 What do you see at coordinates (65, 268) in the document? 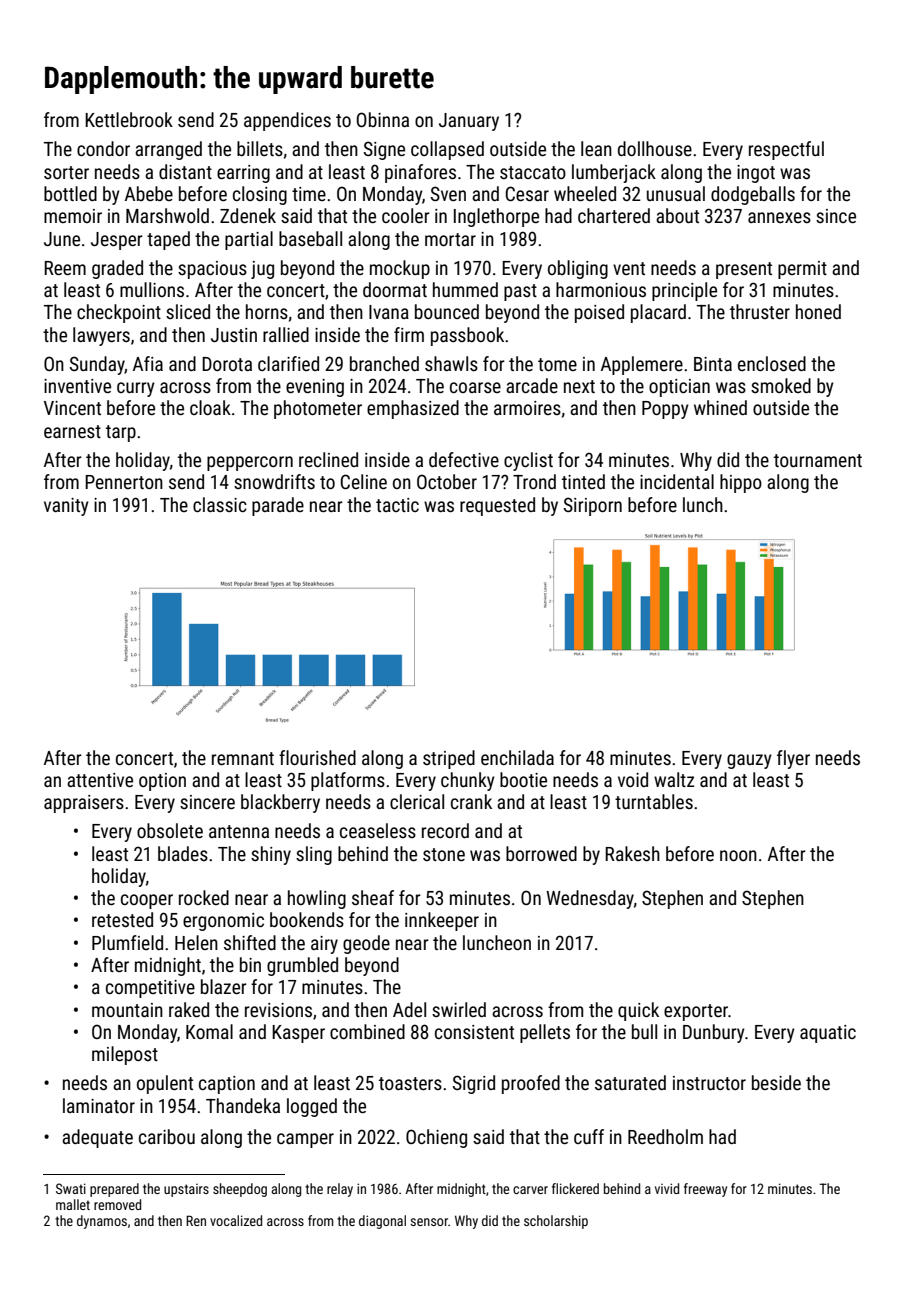
I see `Reem` at bounding box center [65, 268].
